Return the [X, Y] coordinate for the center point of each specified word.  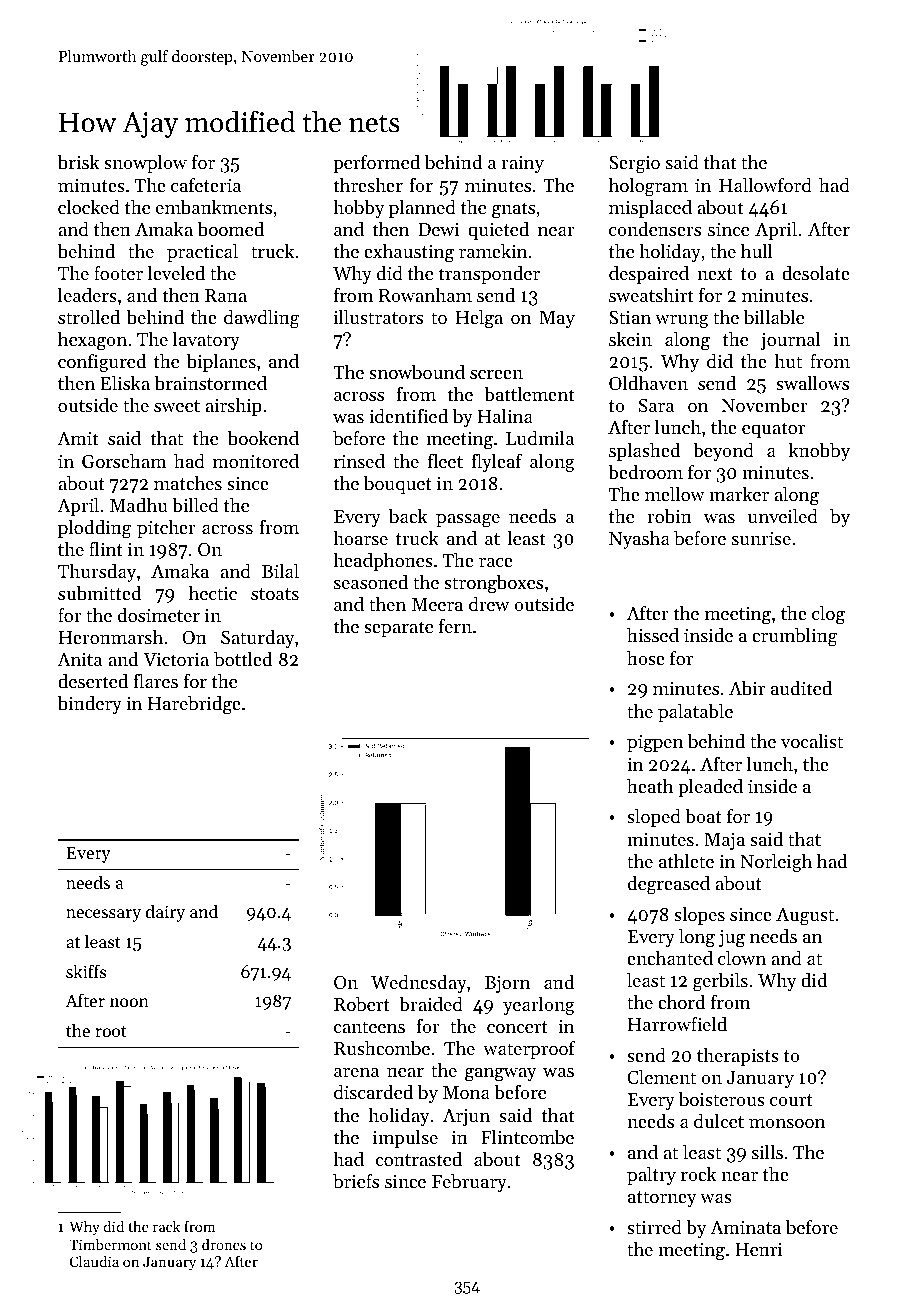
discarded [373, 1092]
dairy [165, 913]
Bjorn [507, 984]
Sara [656, 406]
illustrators [378, 317]
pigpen [655, 744]
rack [166, 1226]
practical [202, 253]
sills [767, 1152]
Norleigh [776, 863]
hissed [653, 635]
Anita [79, 659]
